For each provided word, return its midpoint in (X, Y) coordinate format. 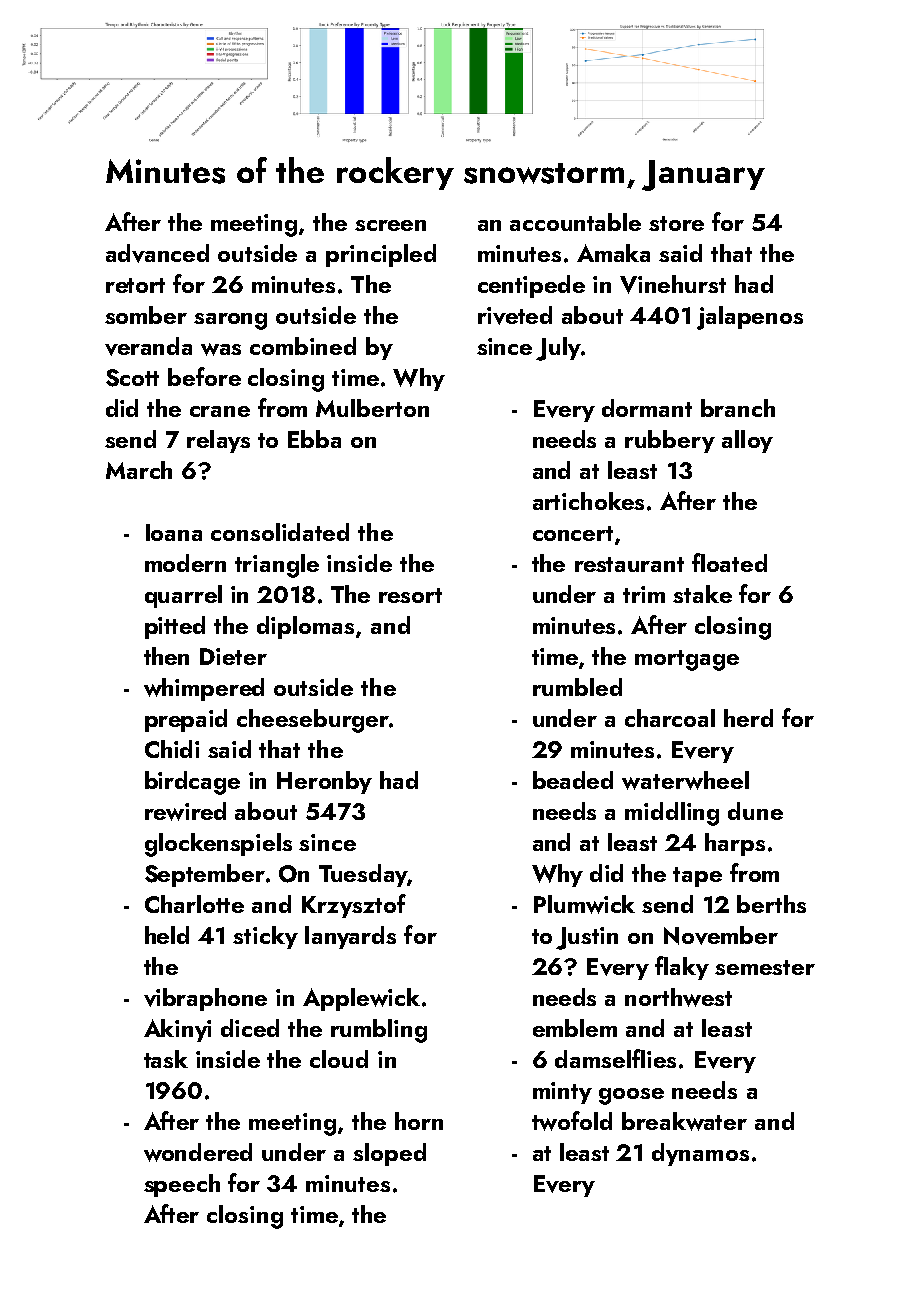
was (221, 349)
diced (250, 1028)
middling (672, 814)
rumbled (577, 687)
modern (185, 563)
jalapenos (750, 318)
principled (381, 255)
